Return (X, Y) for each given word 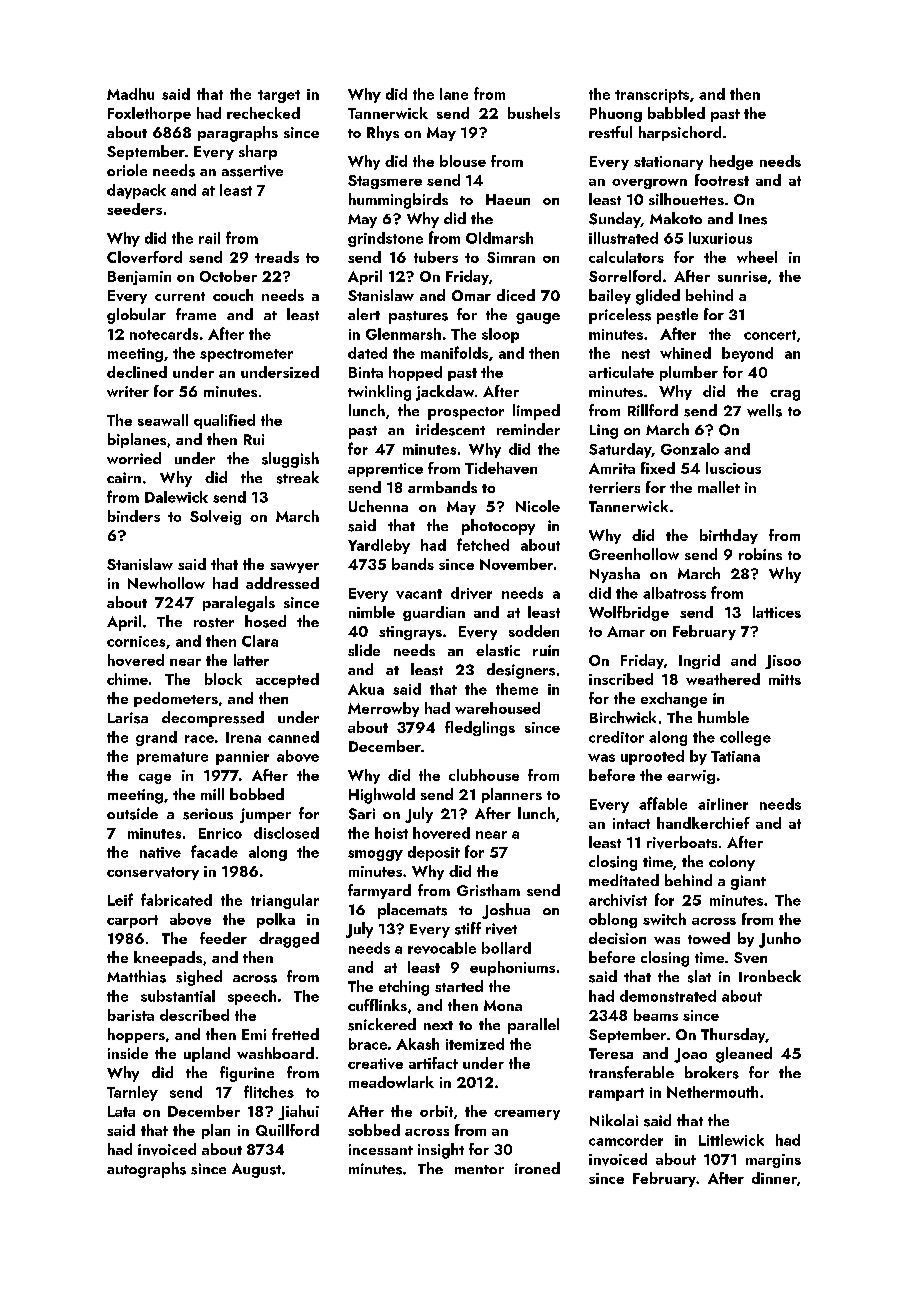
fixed (658, 468)
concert (770, 335)
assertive (252, 171)
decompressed (213, 719)
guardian (434, 613)
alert (364, 314)
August (256, 1170)
